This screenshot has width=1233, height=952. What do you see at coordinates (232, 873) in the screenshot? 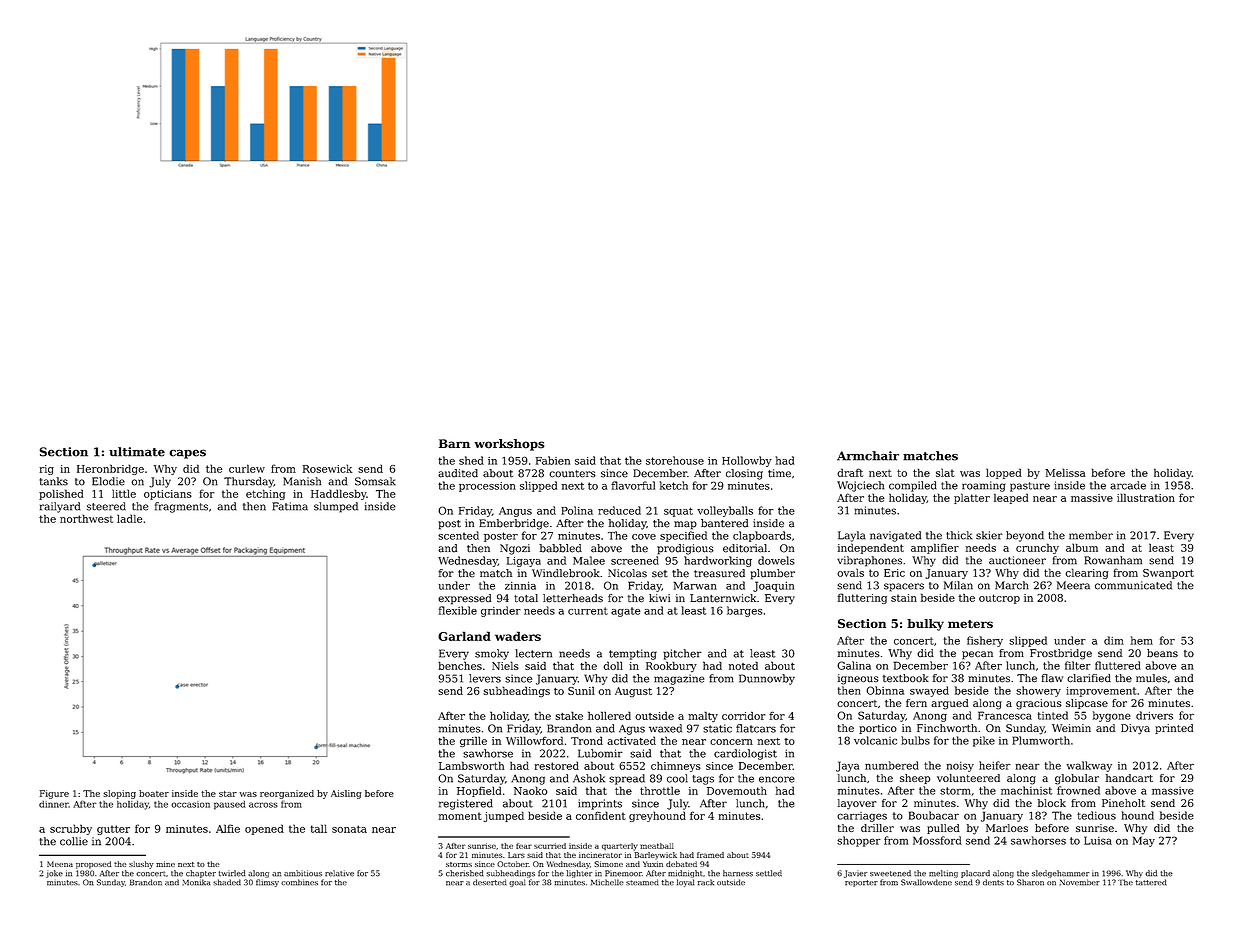
I see `twirled` at bounding box center [232, 873].
